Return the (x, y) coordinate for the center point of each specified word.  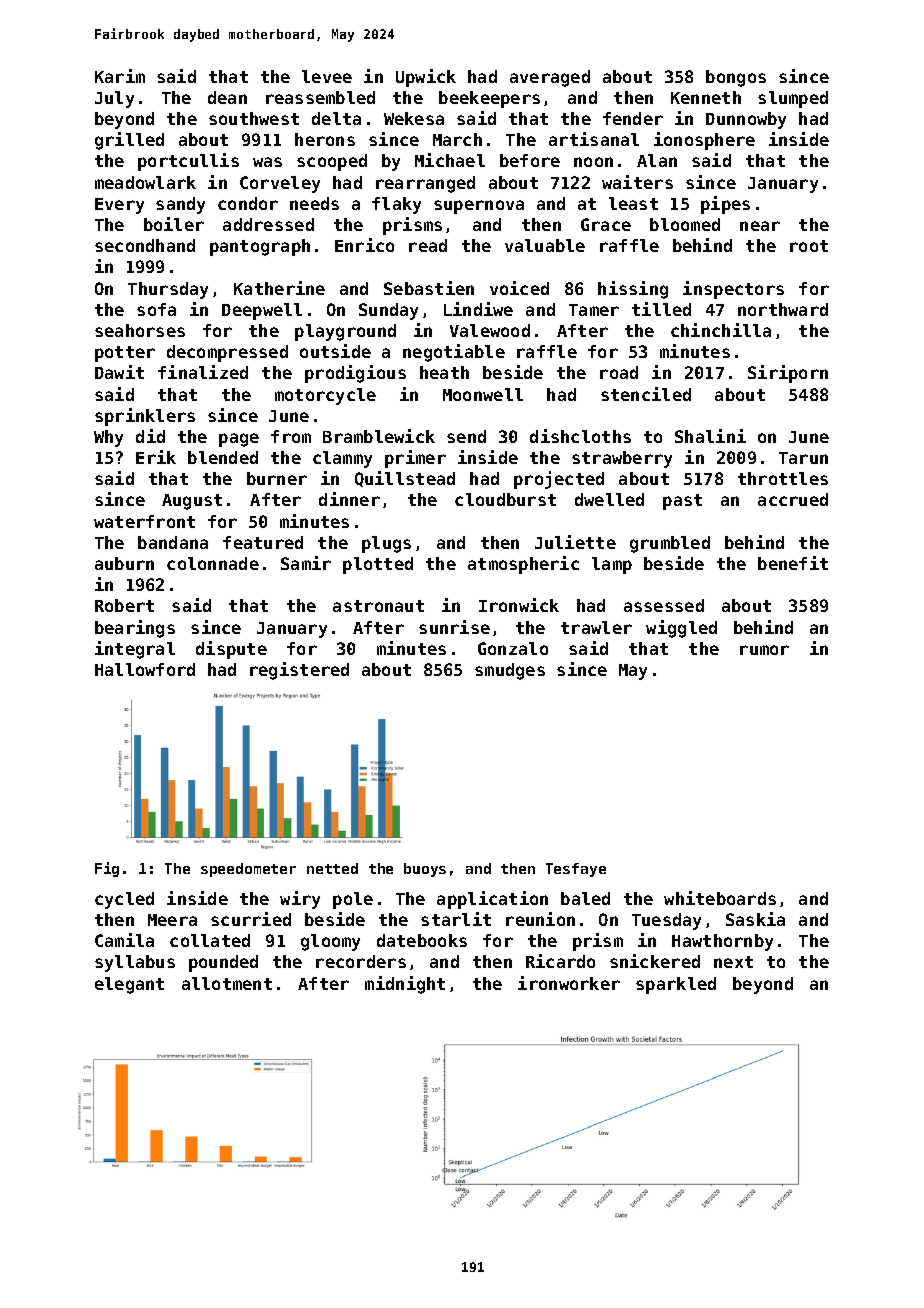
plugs (386, 544)
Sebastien (429, 288)
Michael (450, 160)
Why (108, 438)
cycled (124, 900)
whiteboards (720, 898)
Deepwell (262, 311)
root (809, 246)
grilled (129, 141)
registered (299, 671)
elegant (129, 985)
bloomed (685, 224)
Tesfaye (576, 870)
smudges (510, 671)
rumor (764, 650)
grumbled (670, 544)
